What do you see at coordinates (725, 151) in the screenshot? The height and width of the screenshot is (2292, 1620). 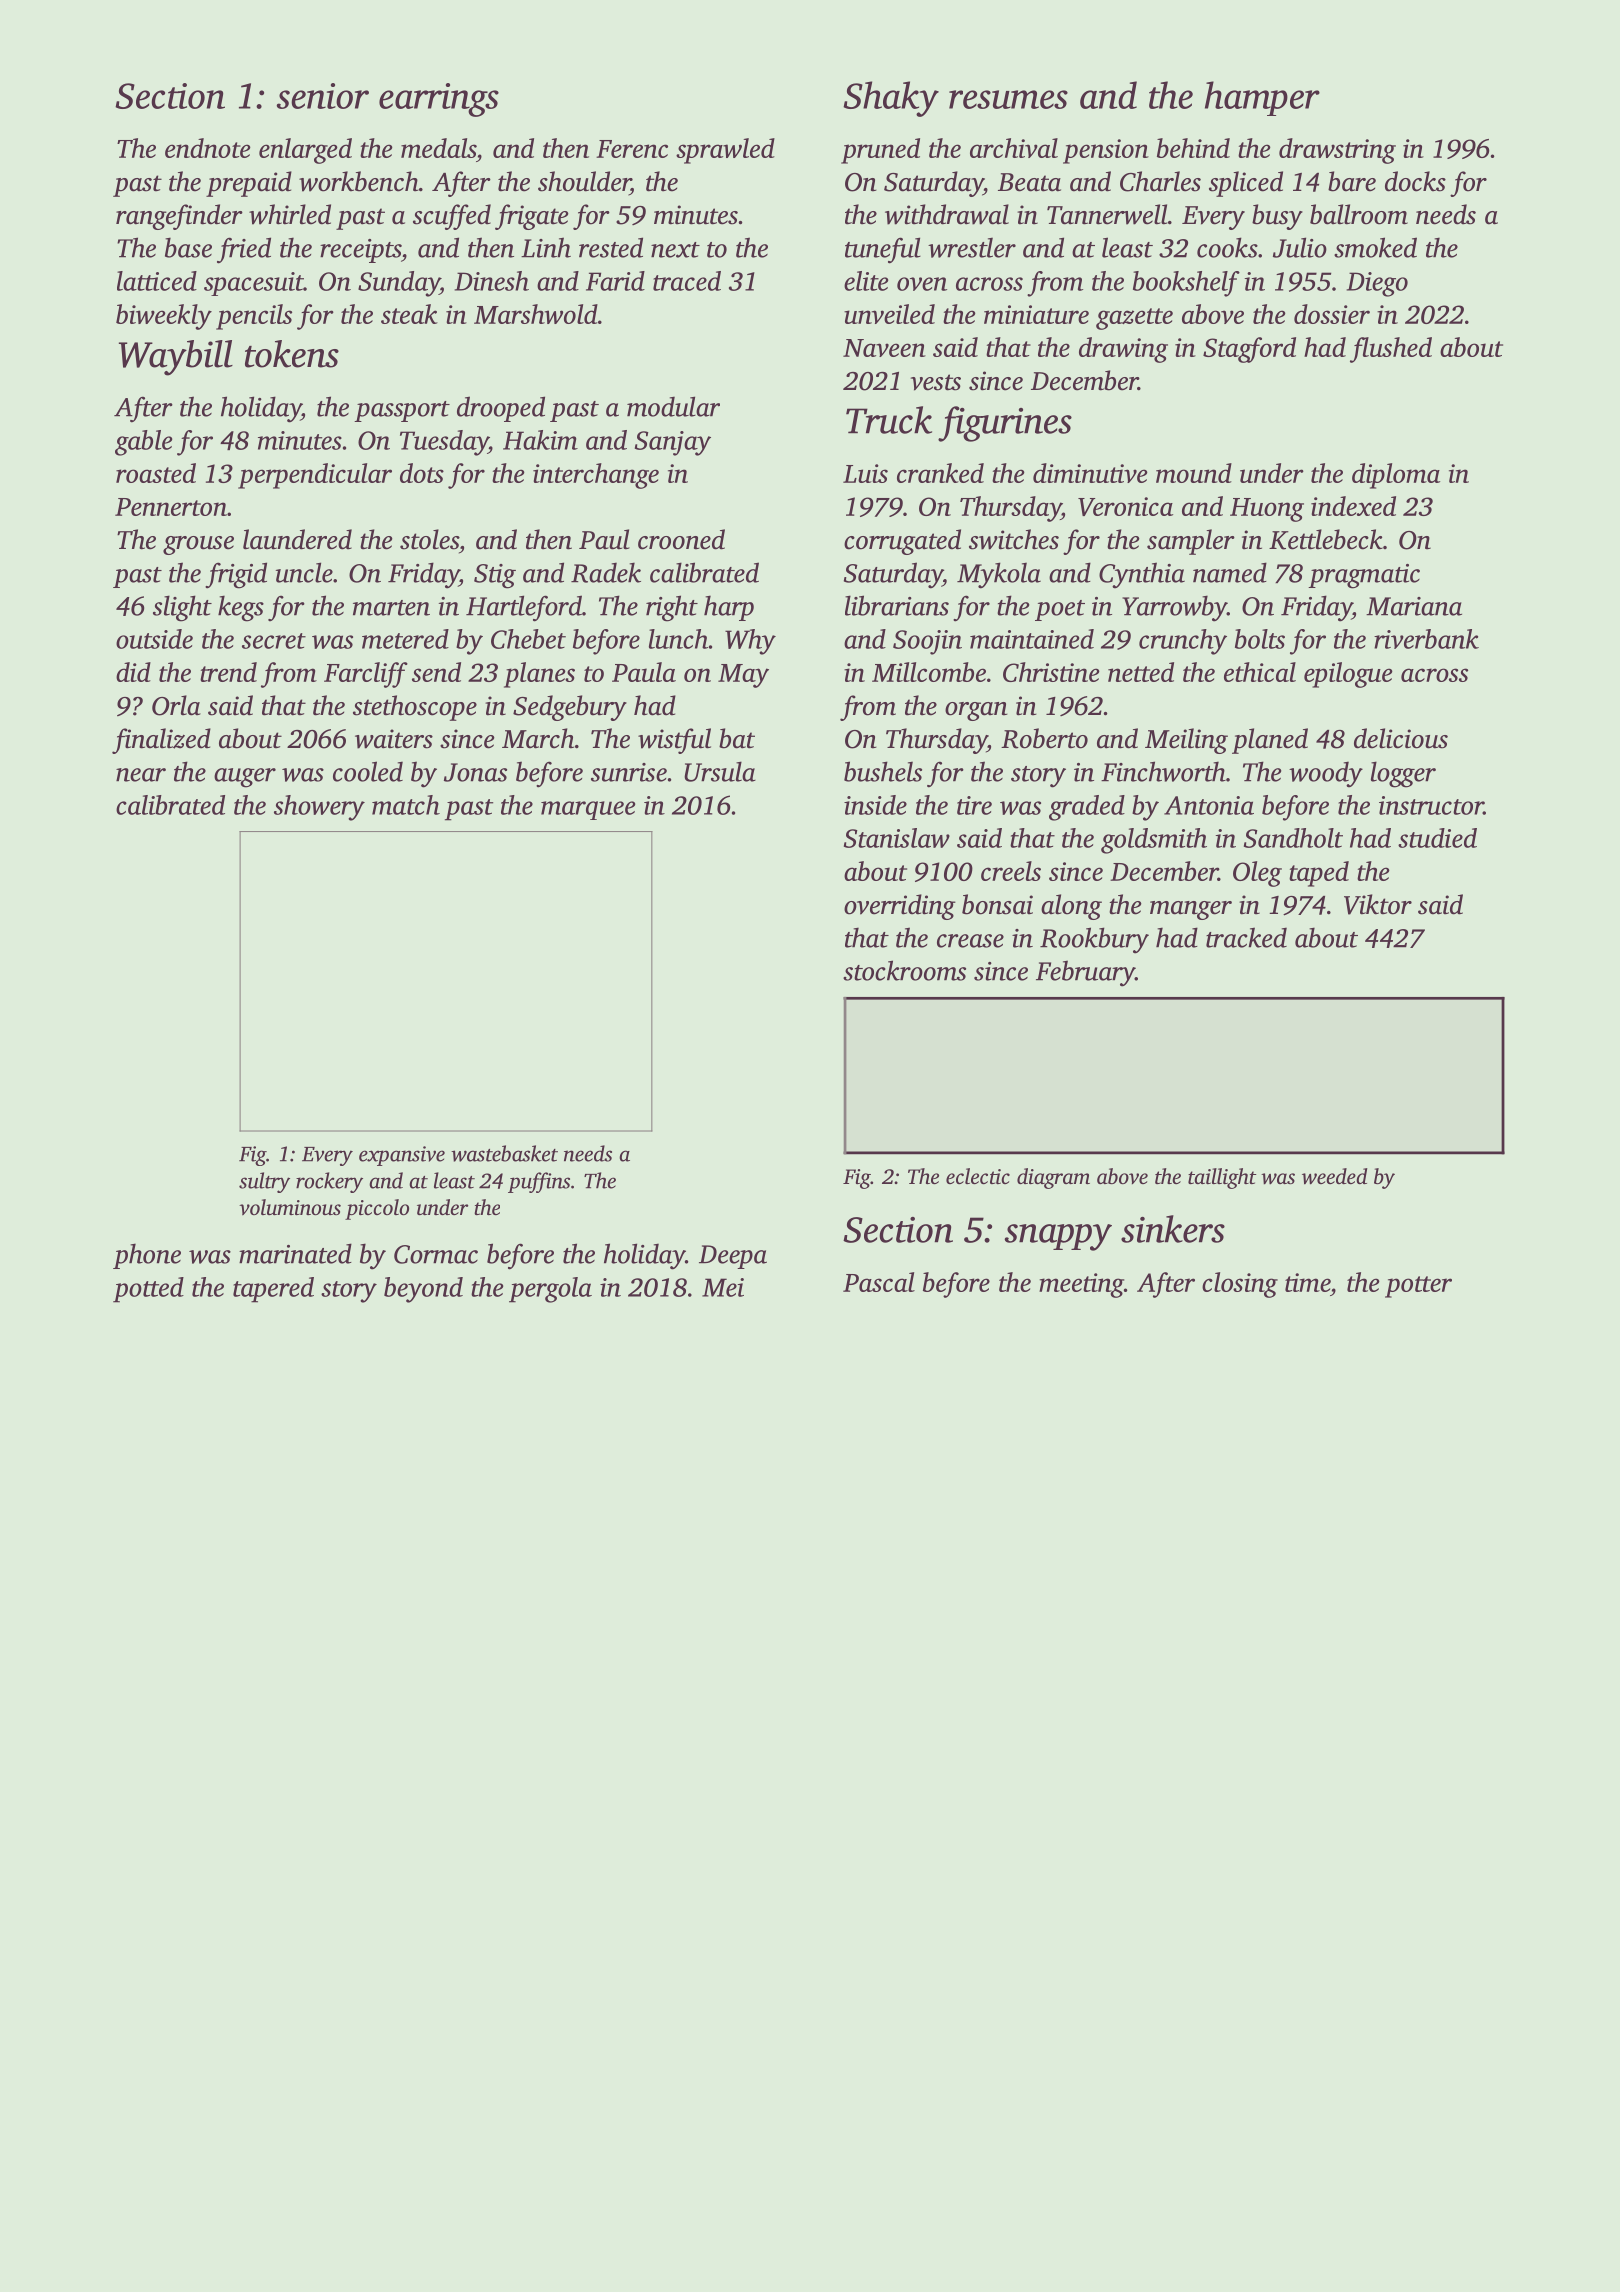 I see `sprawled` at bounding box center [725, 151].
